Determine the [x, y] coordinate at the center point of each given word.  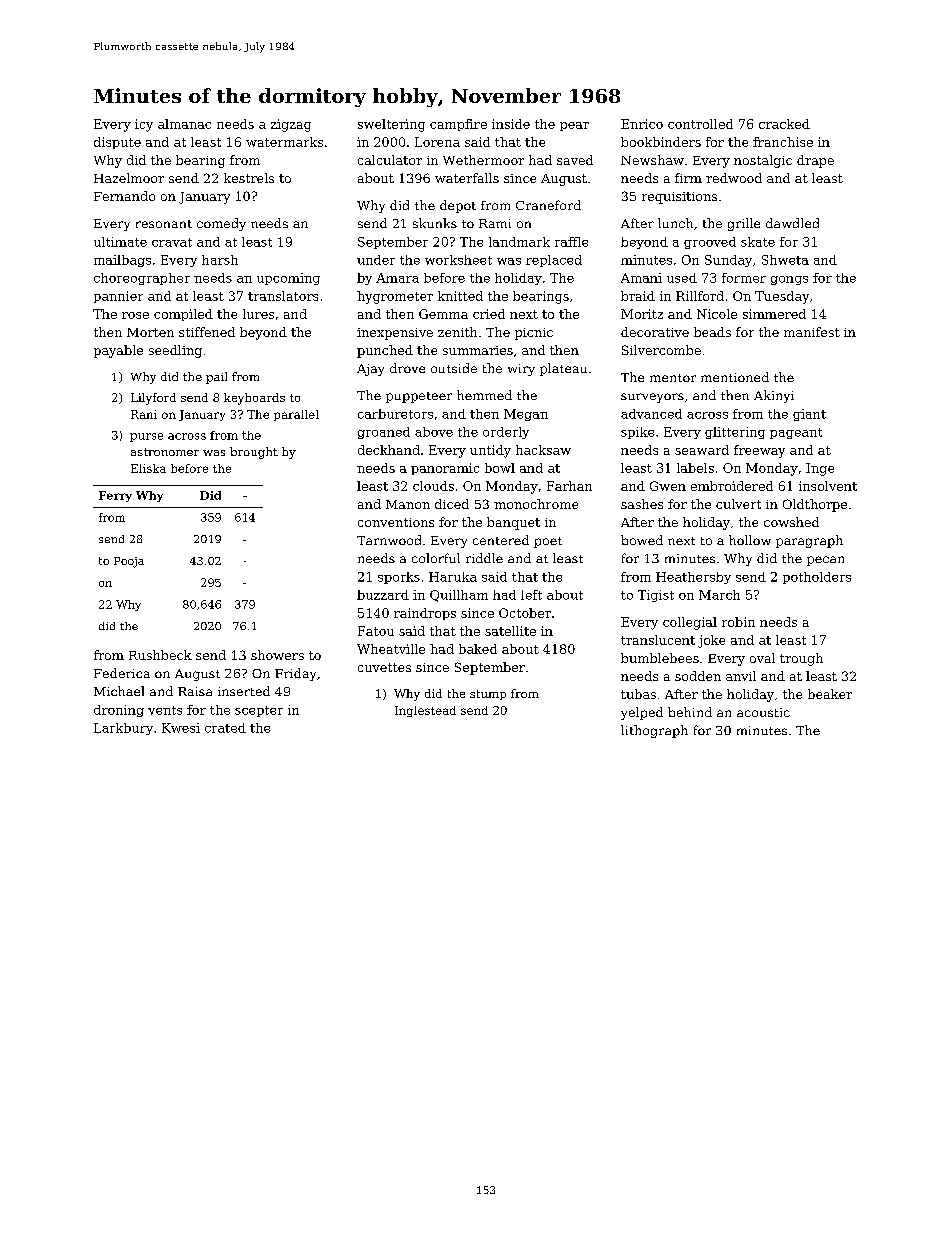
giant [809, 415]
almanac [184, 124]
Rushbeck [160, 655]
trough [801, 659]
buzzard [383, 595]
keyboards [254, 399]
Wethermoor [483, 160]
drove [407, 368]
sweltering [391, 125]
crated [225, 728]
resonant [164, 224]
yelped [642, 713]
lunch [675, 223]
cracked [784, 124]
